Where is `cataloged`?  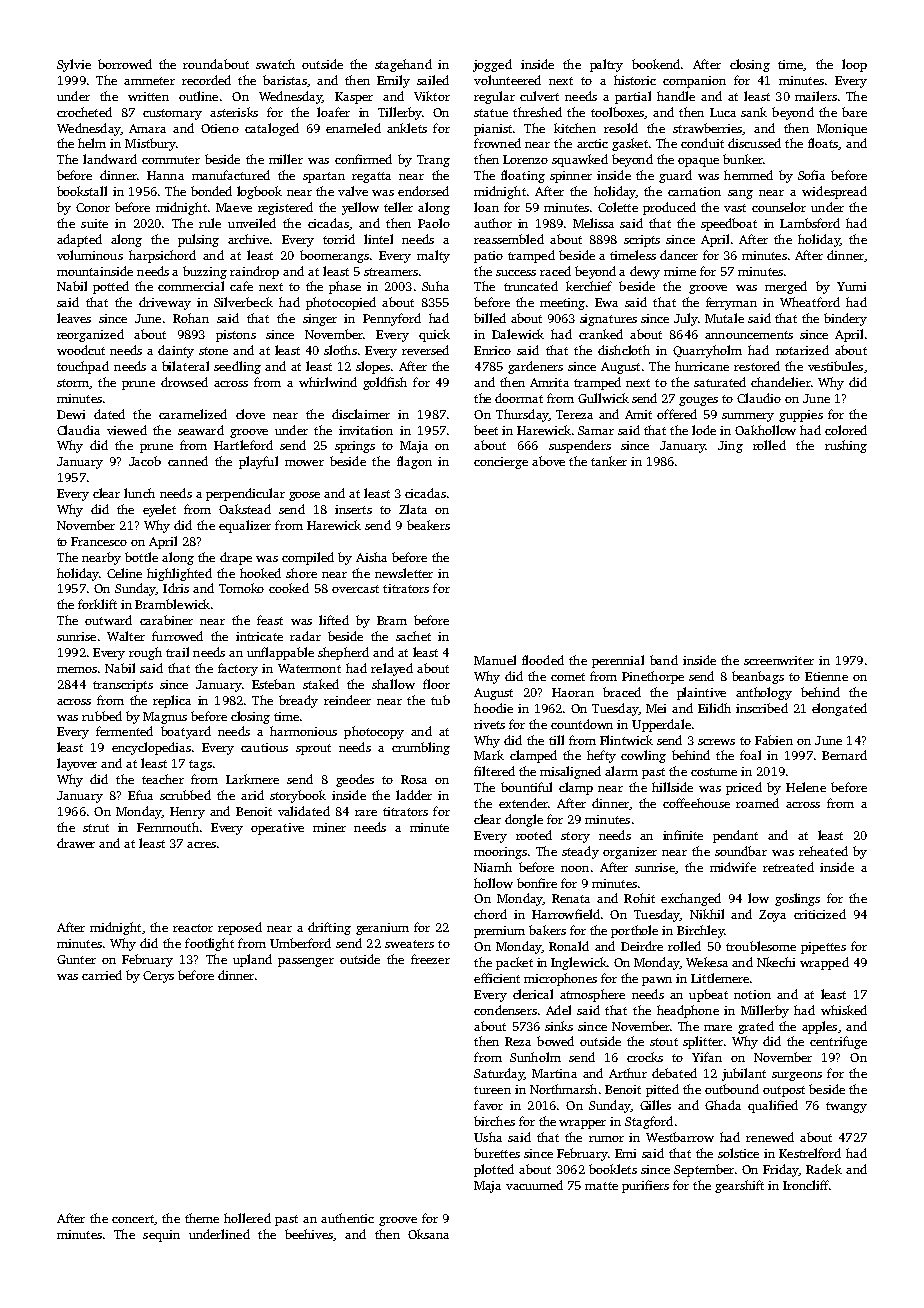 cataloged is located at coordinates (272, 129).
